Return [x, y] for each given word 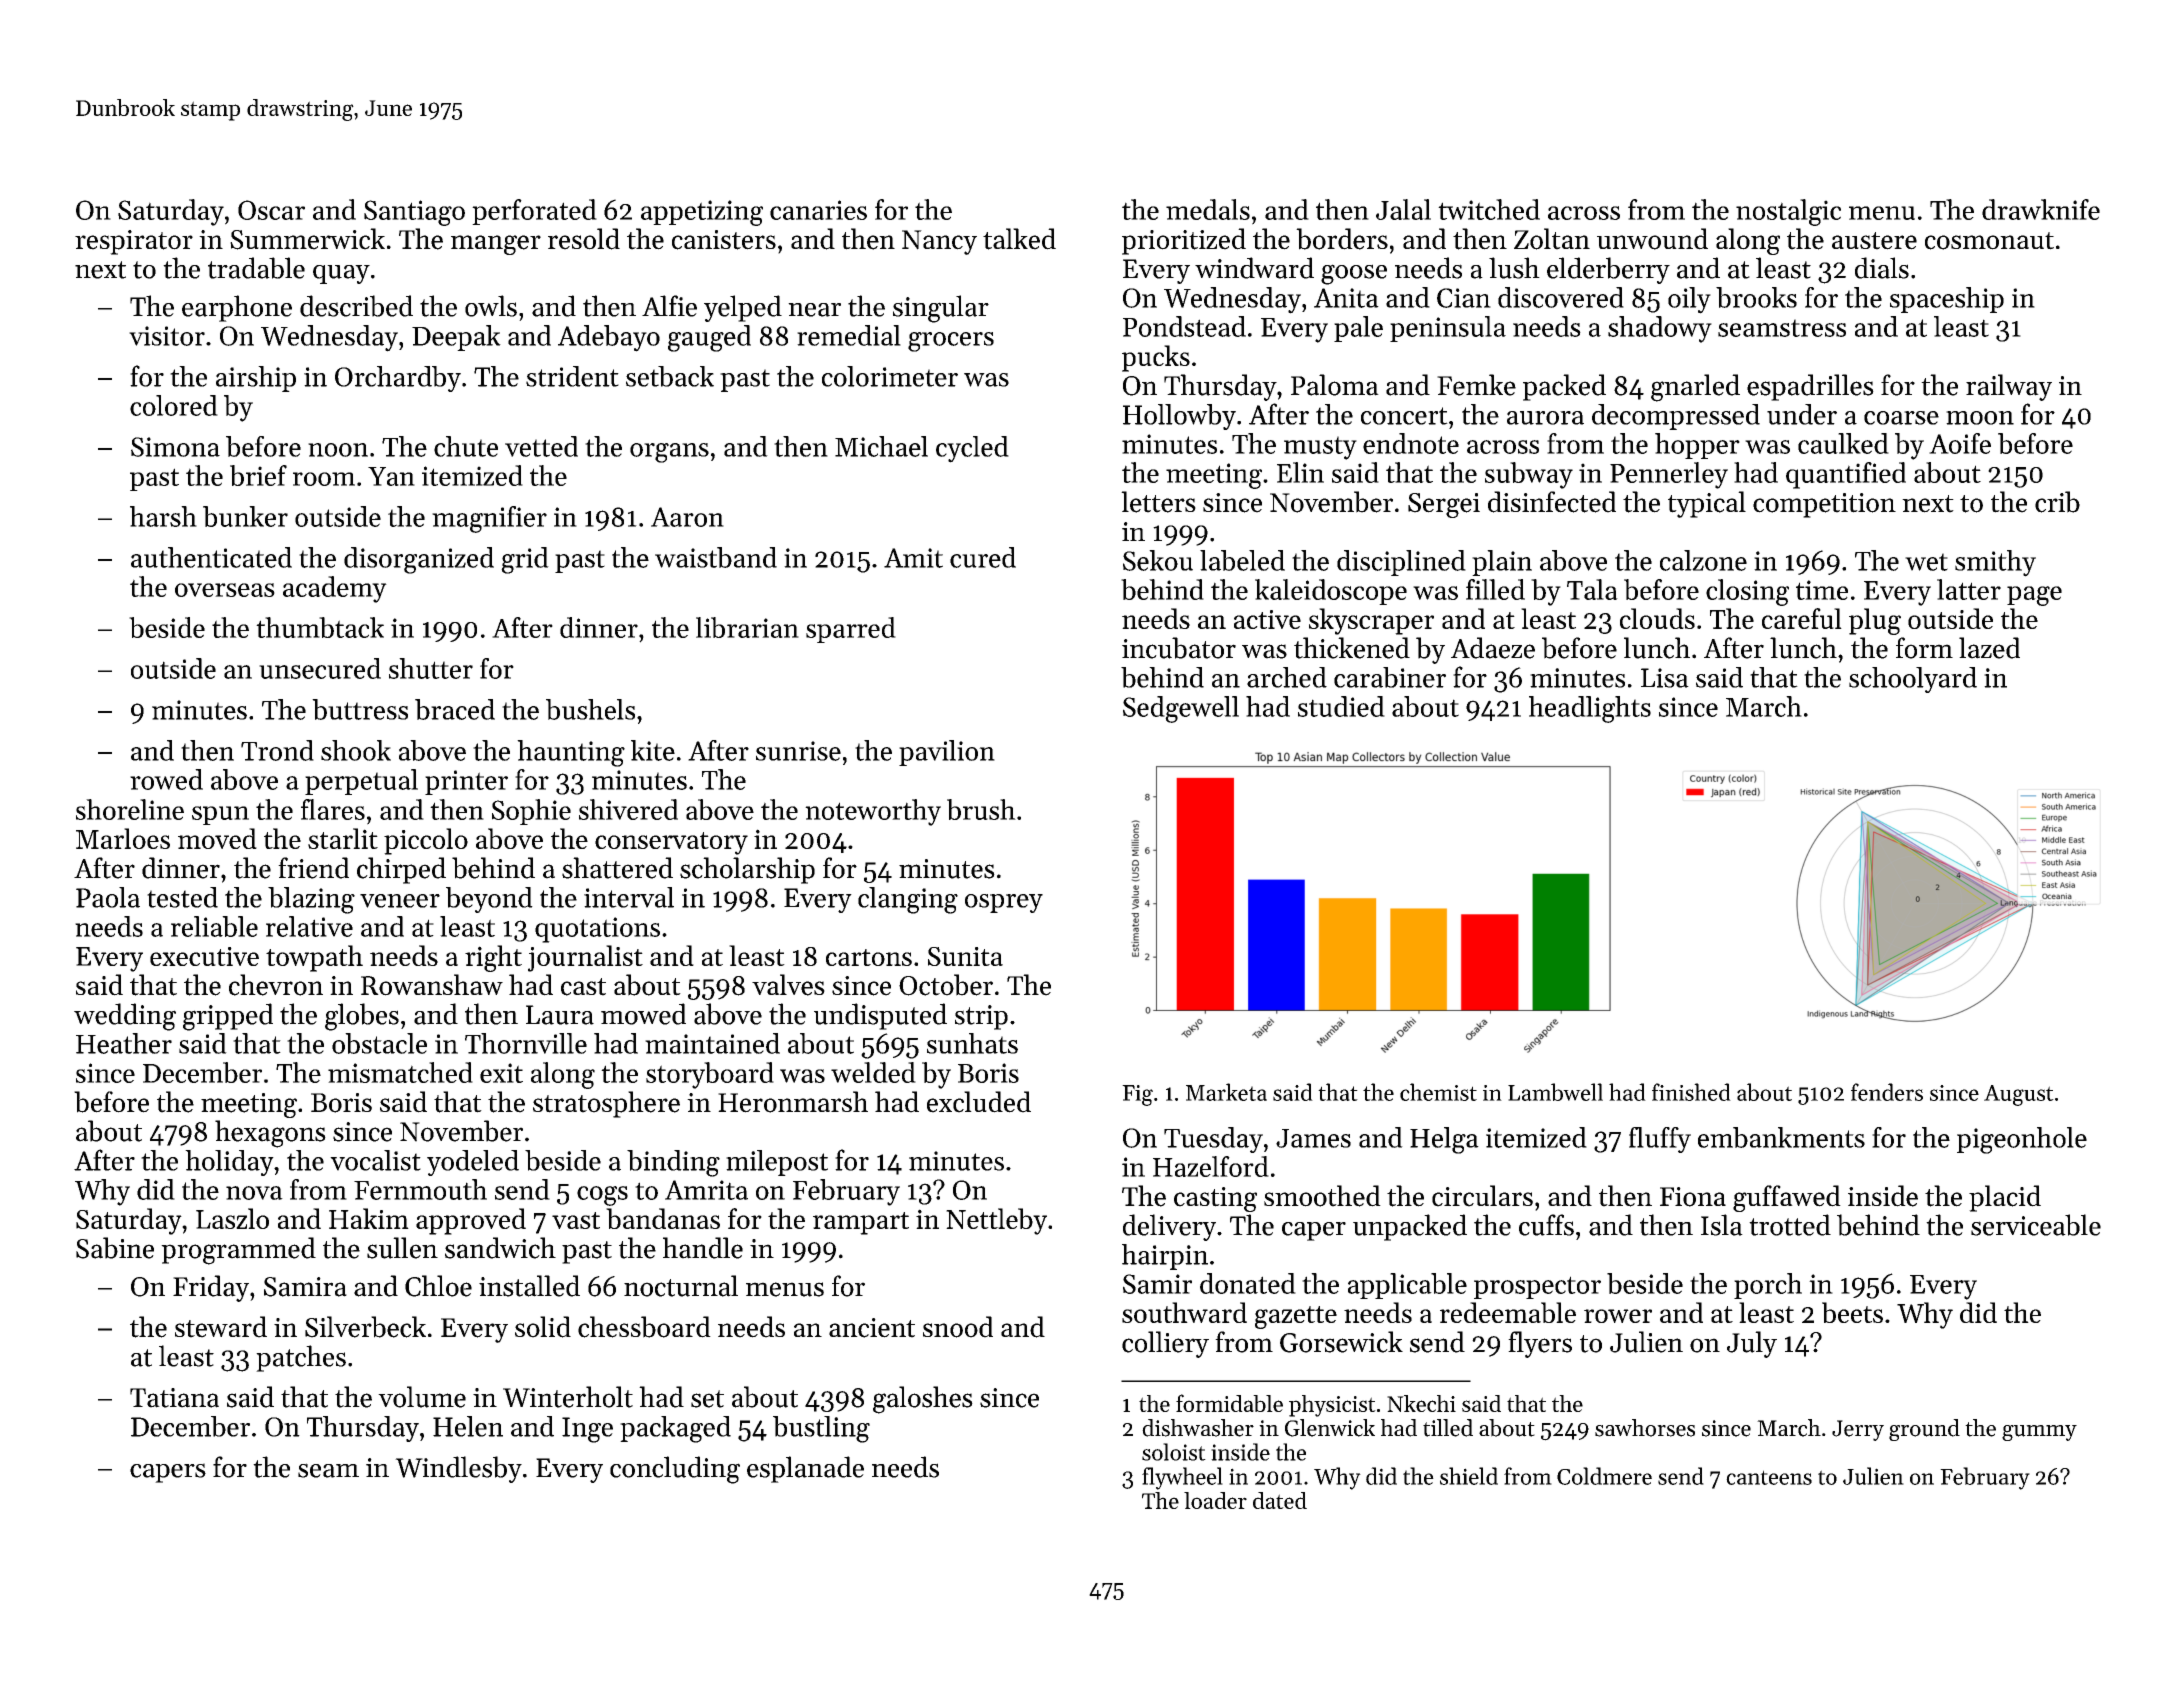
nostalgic [1788, 212]
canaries [818, 210]
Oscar [271, 210]
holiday [229, 1163]
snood [958, 1327]
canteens [1769, 1477]
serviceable [2036, 1225]
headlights [1590, 709]
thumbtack [320, 627]
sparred [851, 630]
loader [1215, 1500]
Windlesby [458, 1469]
